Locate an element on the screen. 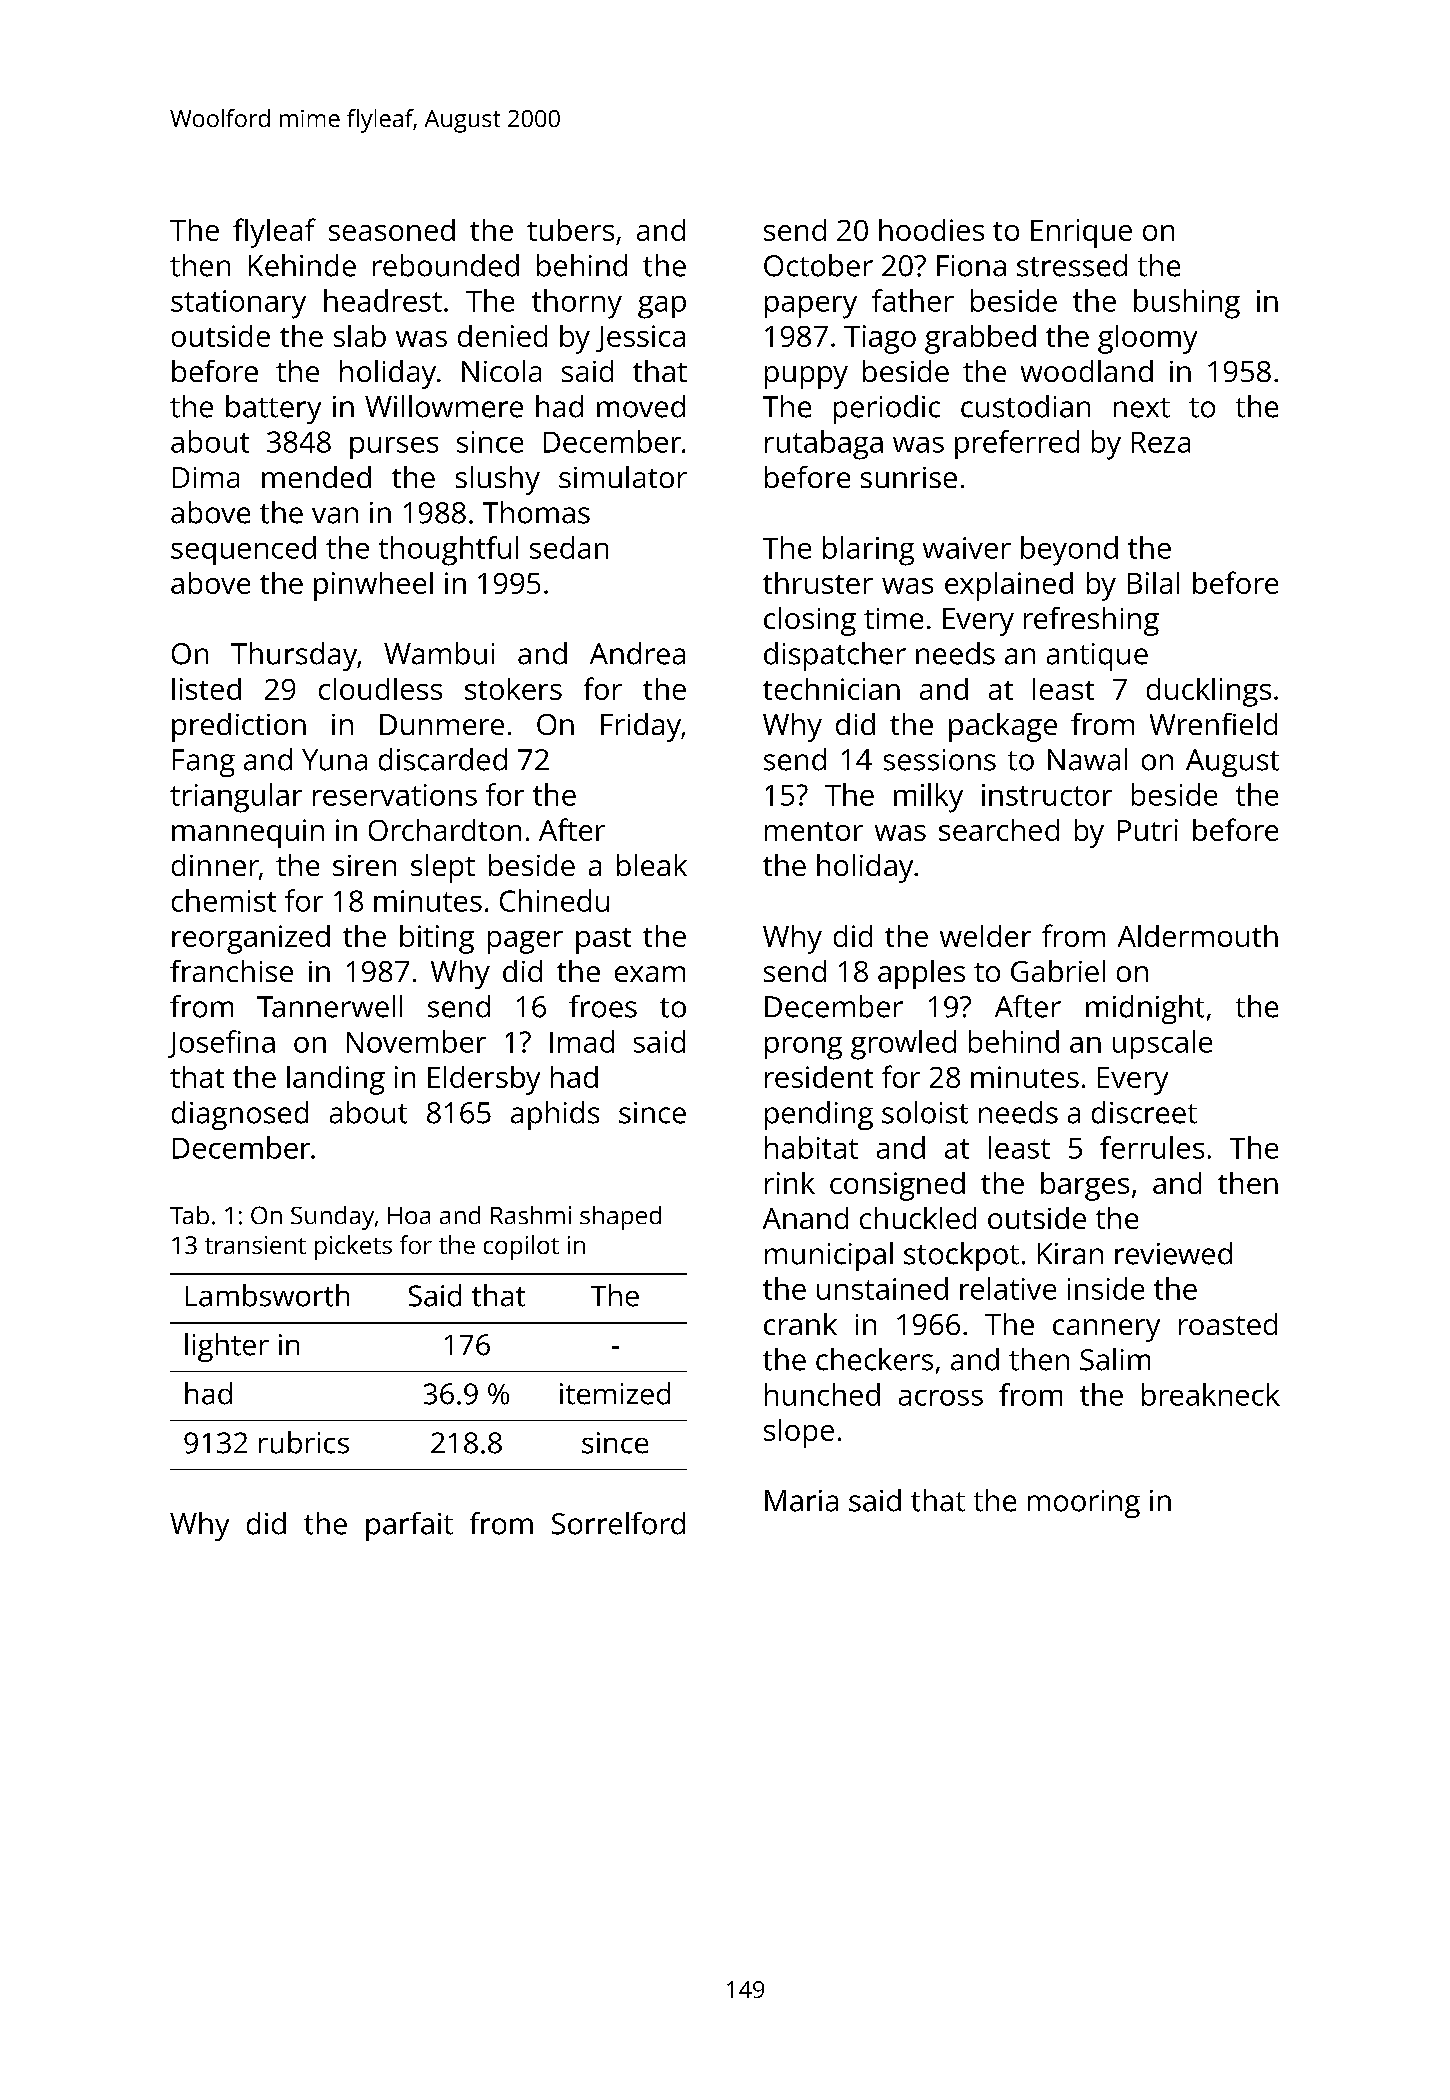 The image size is (1450, 2100). itemized is located at coordinates (615, 1393).
